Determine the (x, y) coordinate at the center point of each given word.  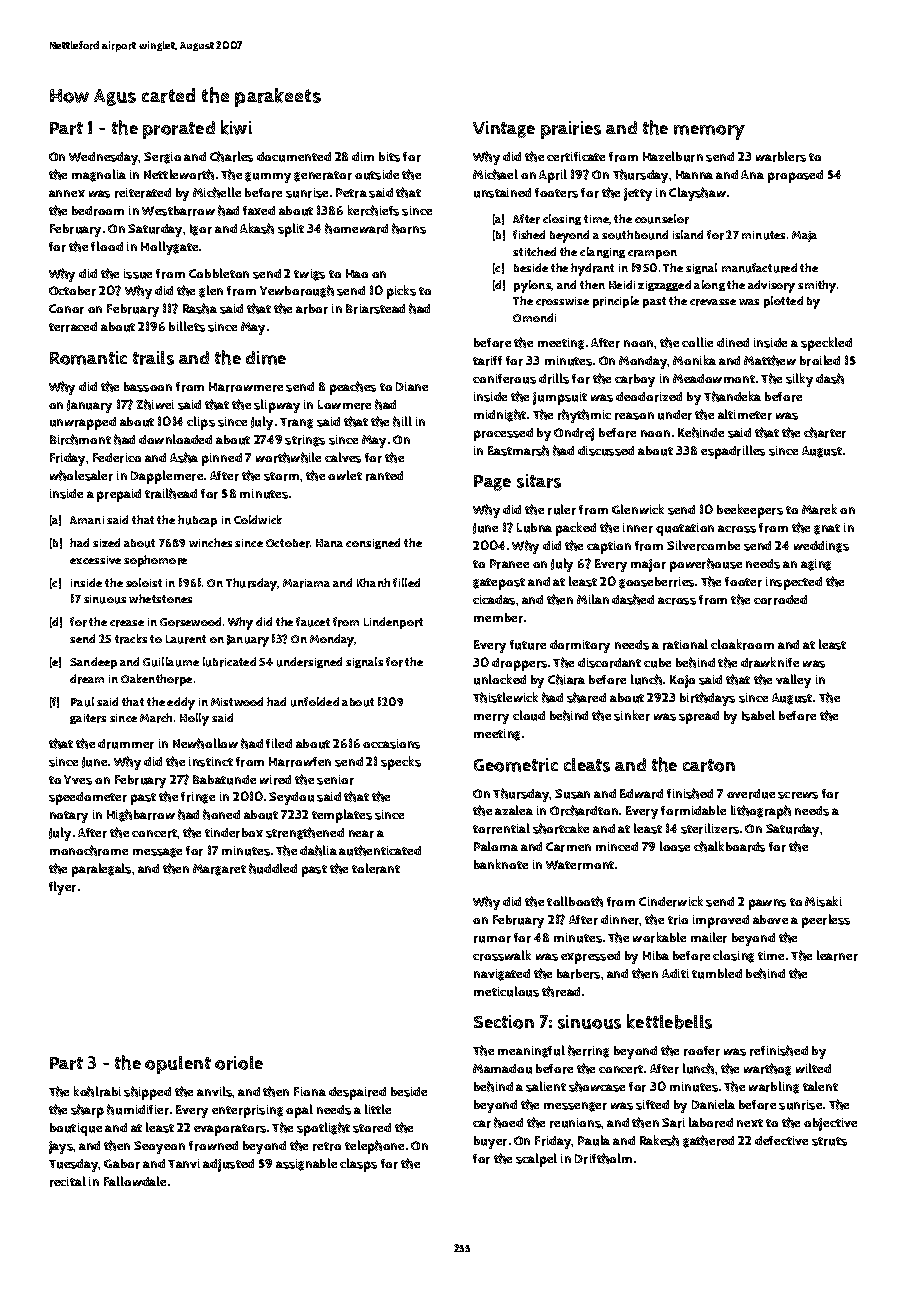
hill (402, 421)
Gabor (122, 1164)
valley (793, 681)
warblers (781, 156)
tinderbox (234, 833)
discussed (606, 451)
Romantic (88, 358)
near (361, 834)
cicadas (494, 600)
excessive (95, 560)
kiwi (236, 127)
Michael (495, 174)
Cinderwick (671, 901)
